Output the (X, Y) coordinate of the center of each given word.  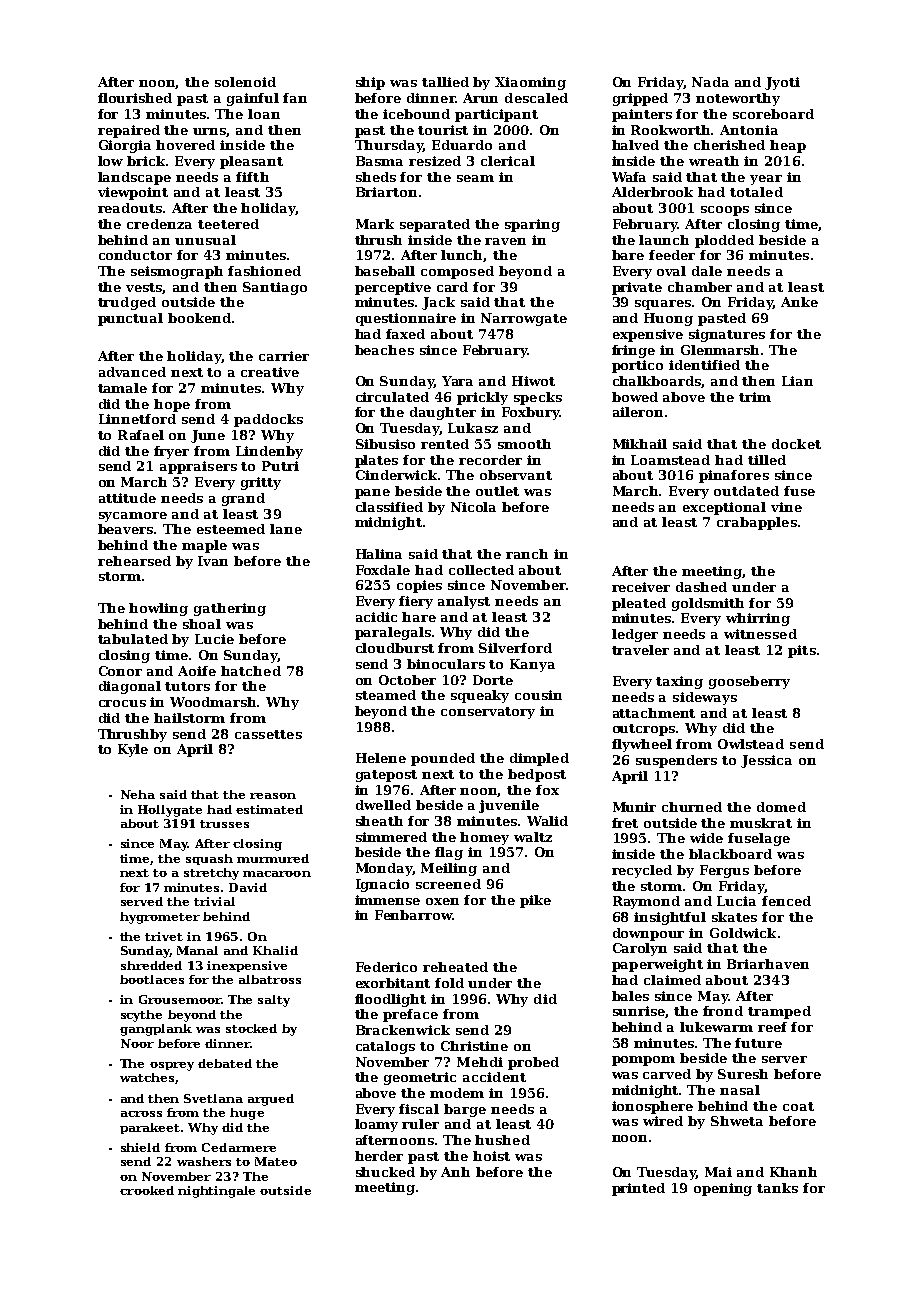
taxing (679, 682)
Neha (138, 794)
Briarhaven (768, 964)
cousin (538, 695)
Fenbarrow (413, 915)
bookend (199, 318)
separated (435, 225)
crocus (122, 703)
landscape (134, 178)
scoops (725, 211)
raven (505, 241)
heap (788, 146)
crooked (147, 1190)
